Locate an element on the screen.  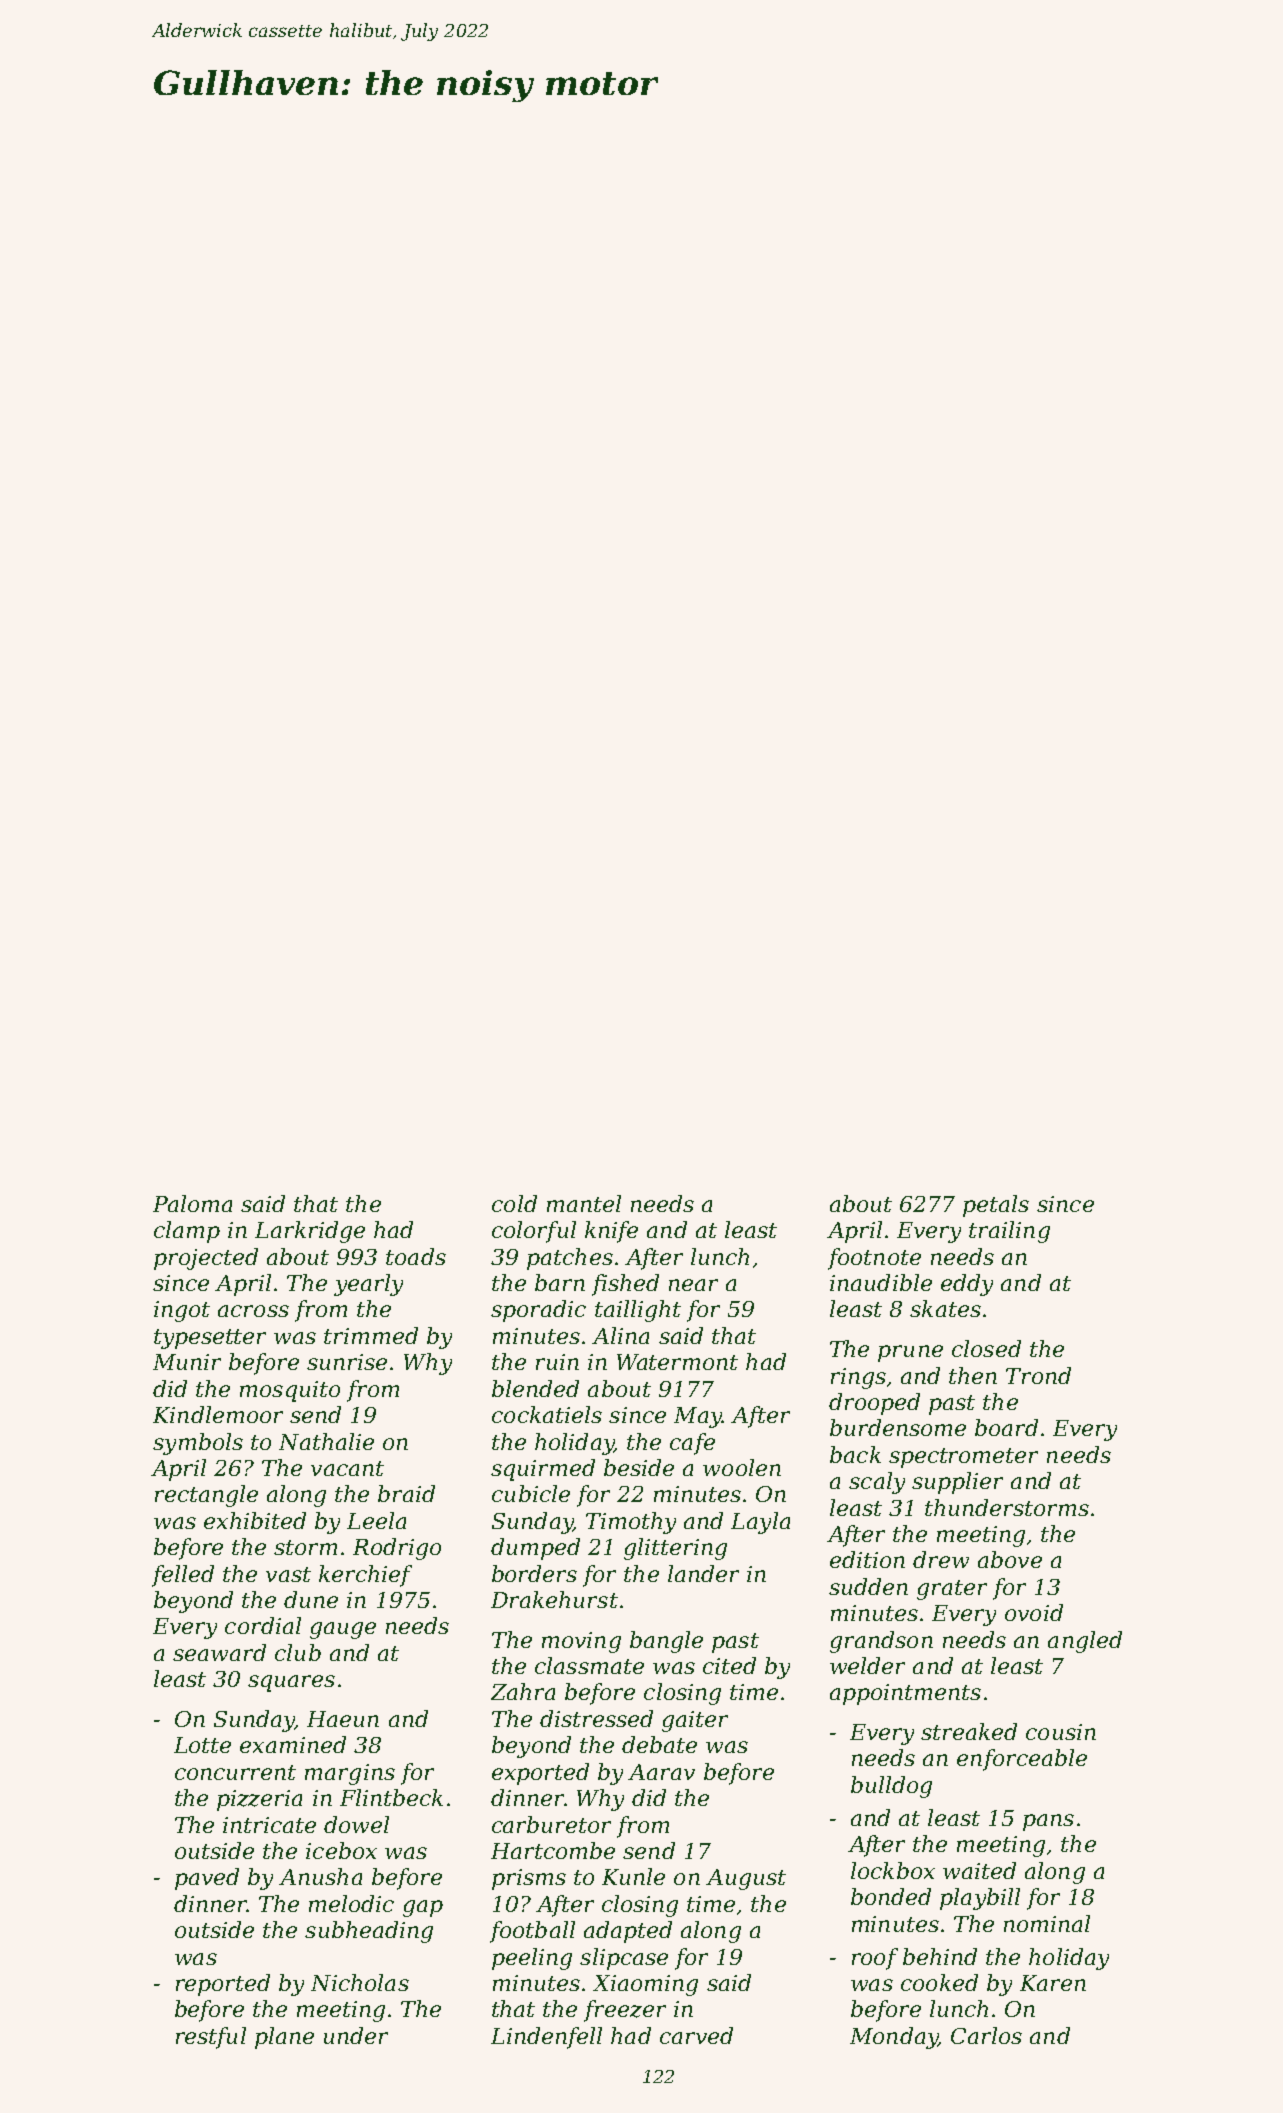
gap is located at coordinates (423, 1908).
